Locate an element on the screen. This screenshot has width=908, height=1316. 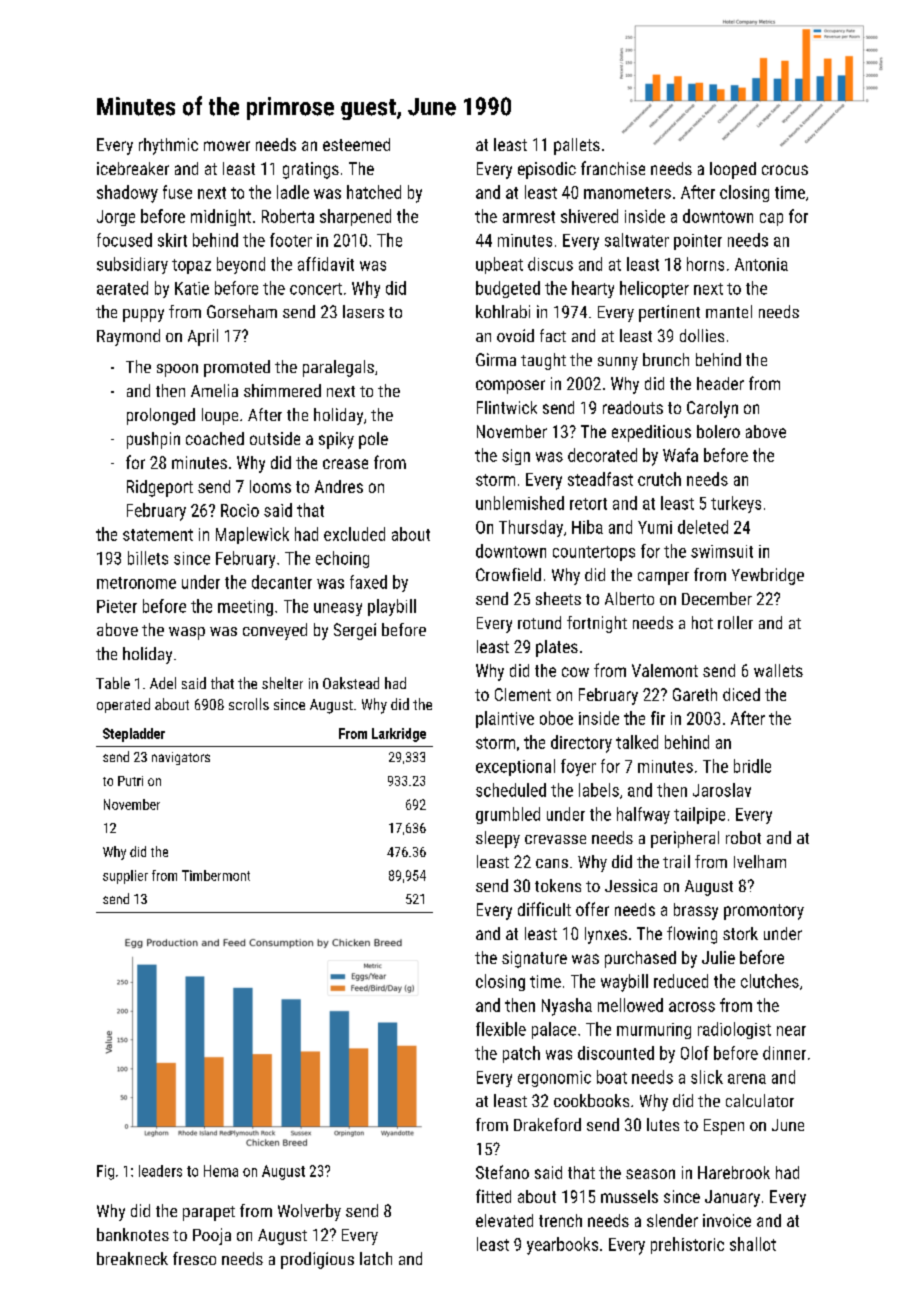
Hema is located at coordinates (221, 1171).
